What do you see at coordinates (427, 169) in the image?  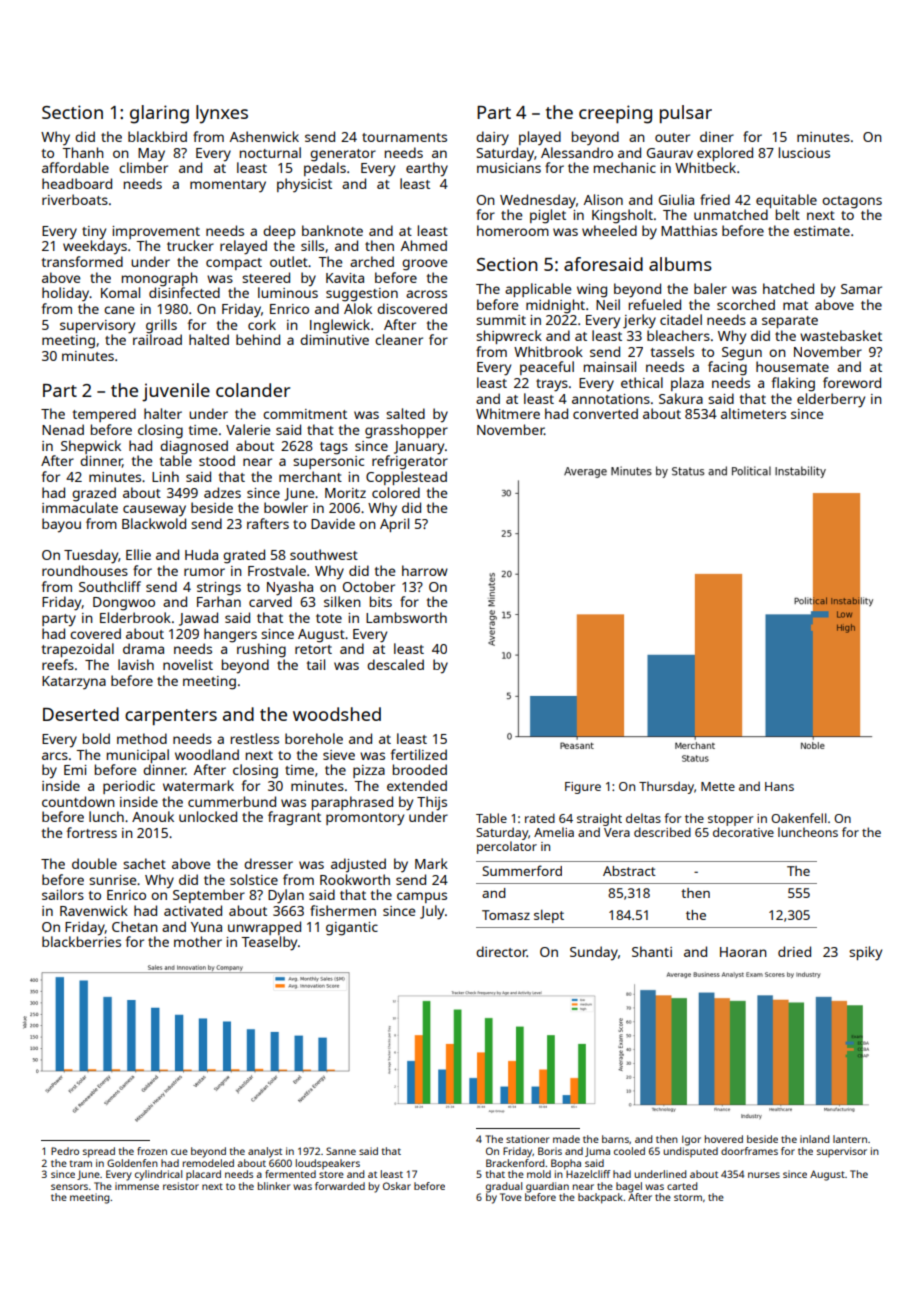 I see `earthy` at bounding box center [427, 169].
